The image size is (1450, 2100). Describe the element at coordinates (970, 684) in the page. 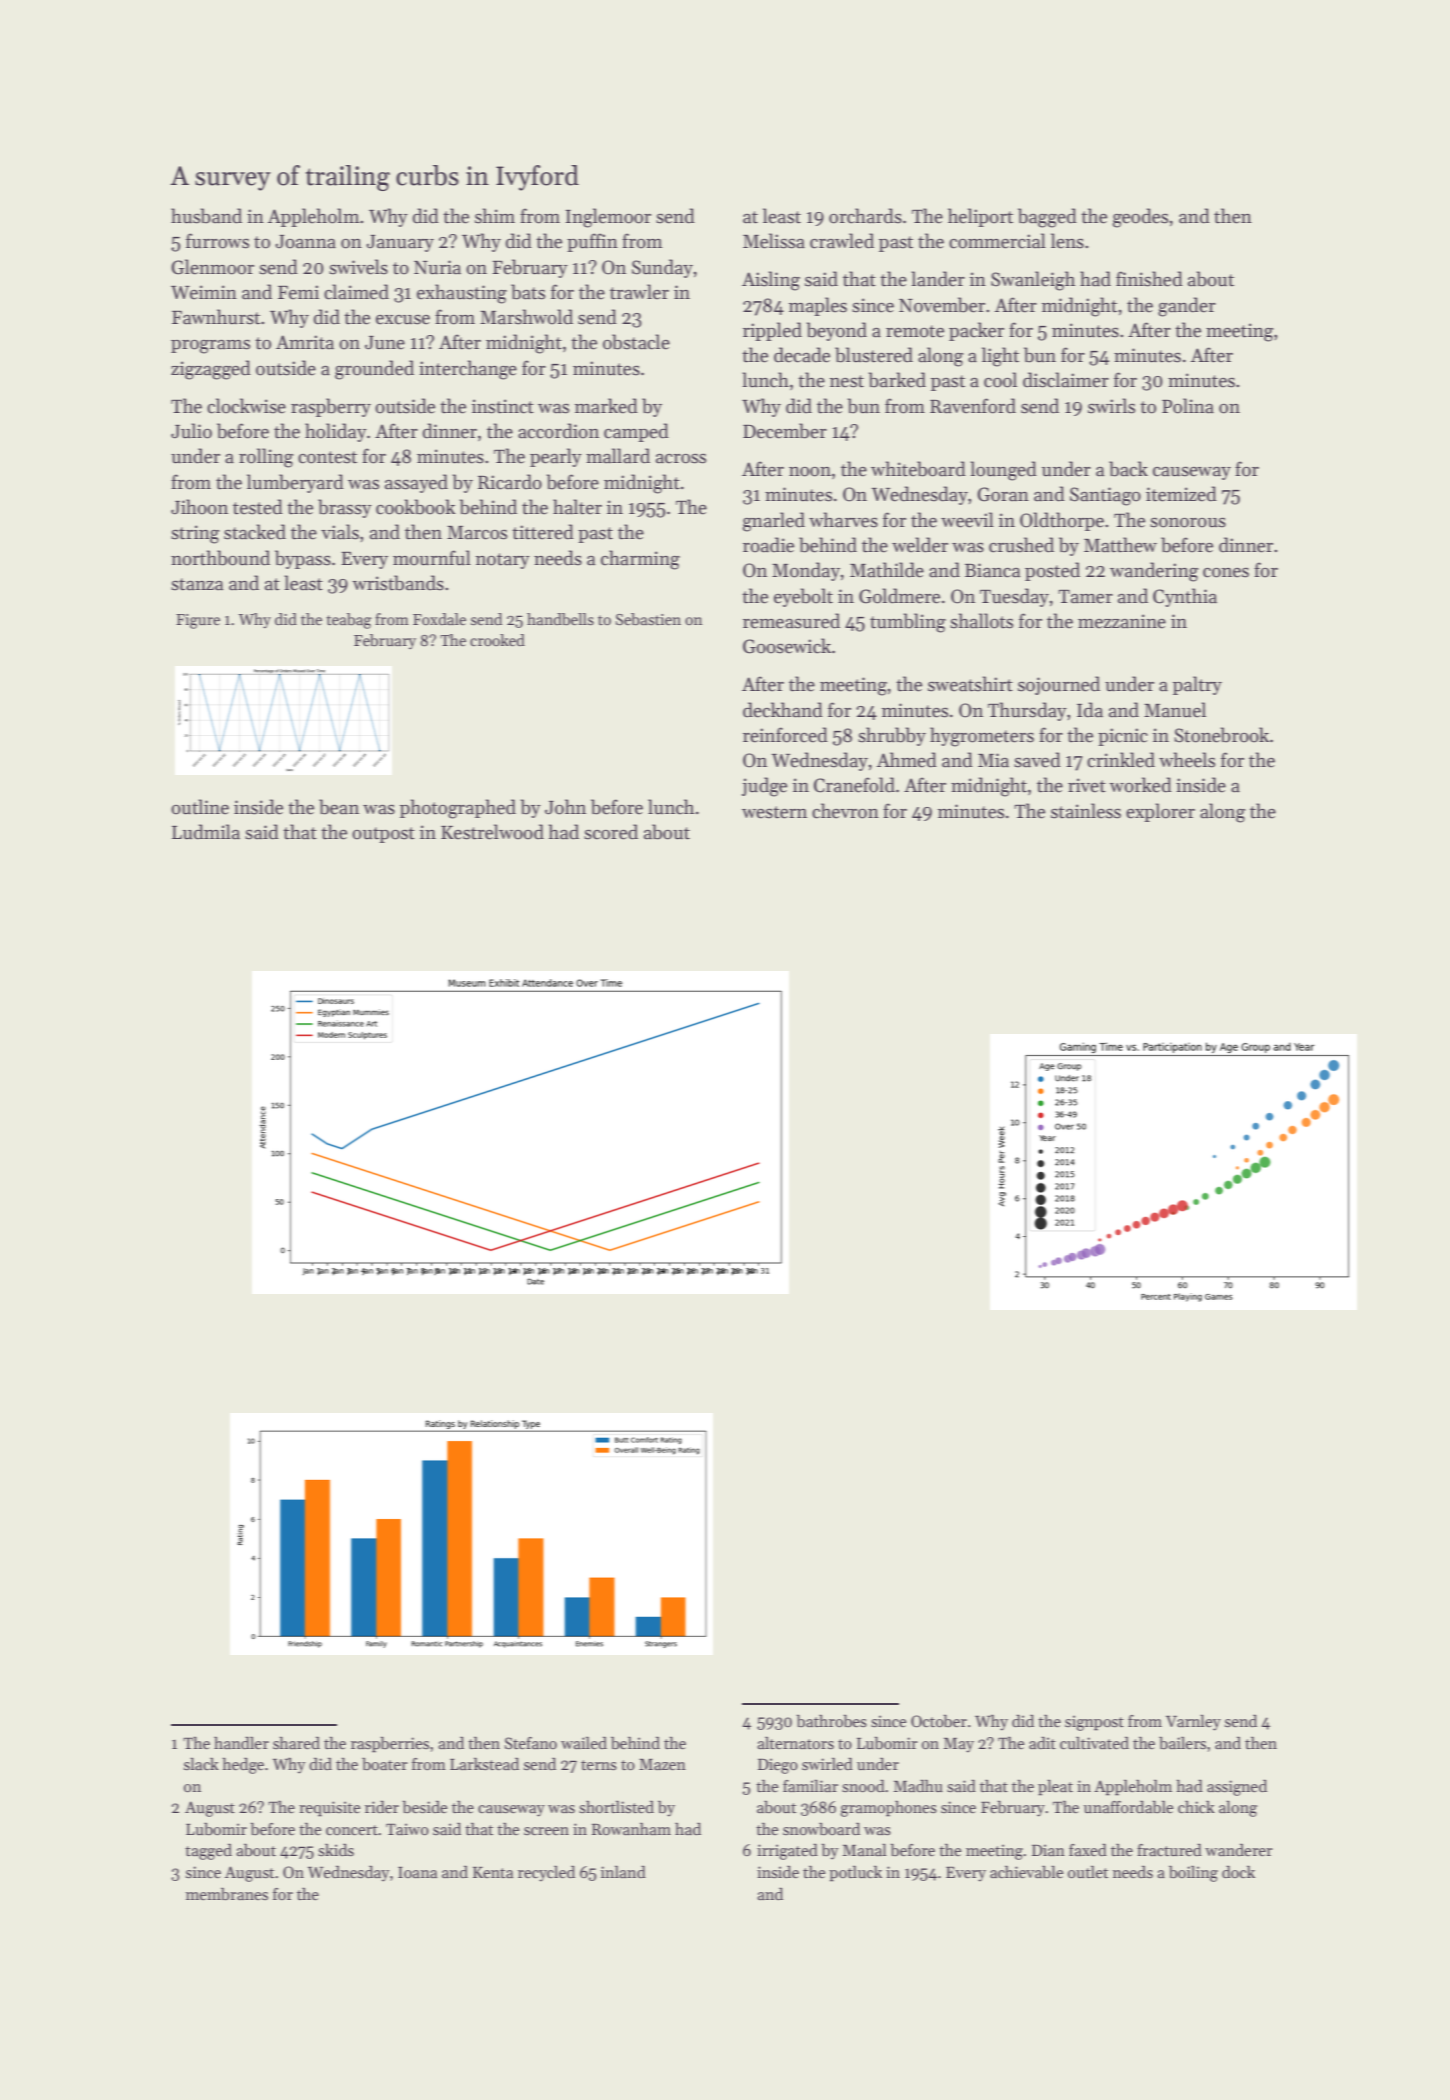

I see `sweatshirt` at that location.
